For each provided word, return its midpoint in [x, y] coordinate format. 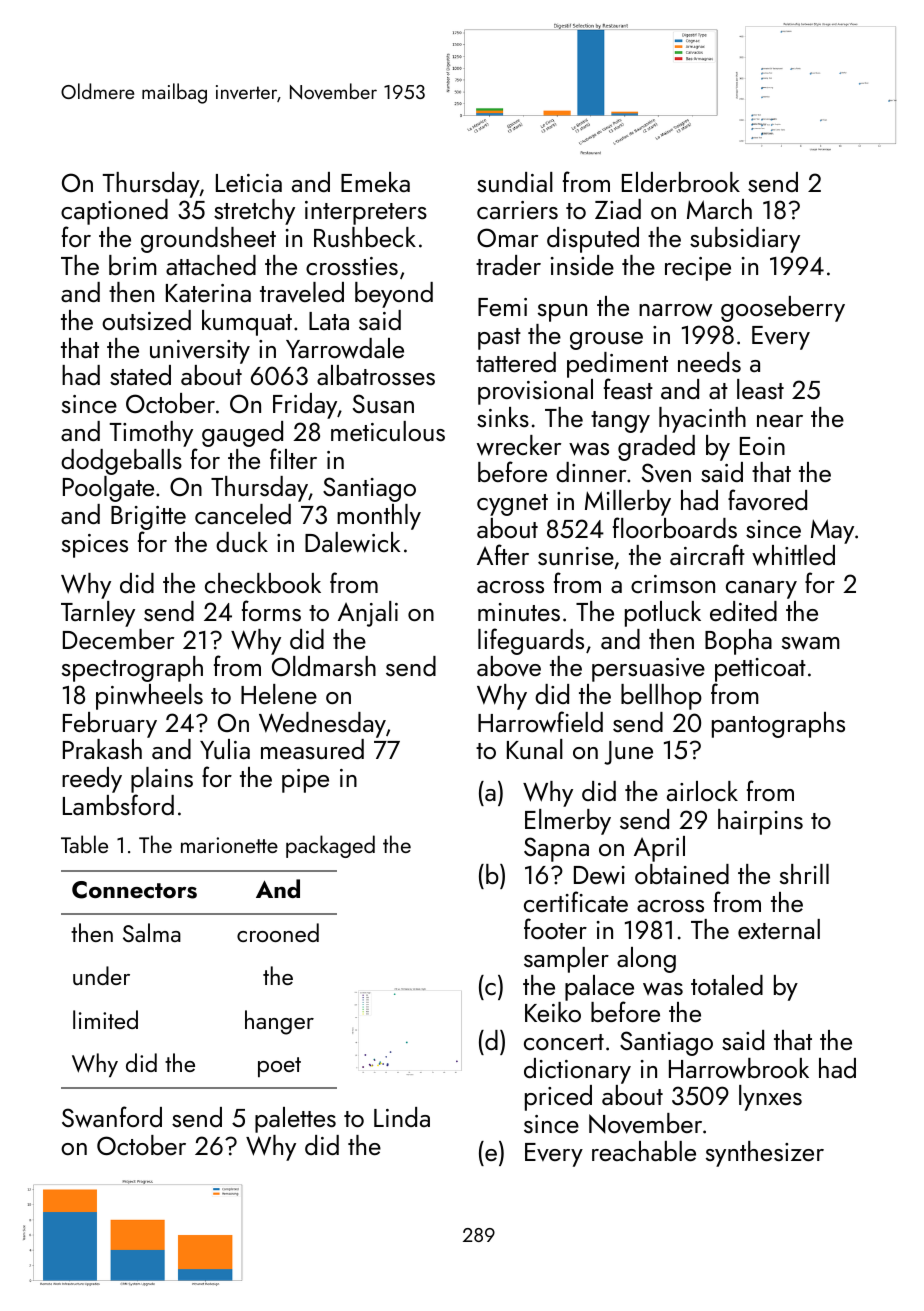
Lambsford [118, 804]
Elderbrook [681, 182]
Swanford [112, 1117]
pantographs [778, 725]
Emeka [375, 182]
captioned [114, 212]
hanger [279, 1022]
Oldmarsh [324, 666]
